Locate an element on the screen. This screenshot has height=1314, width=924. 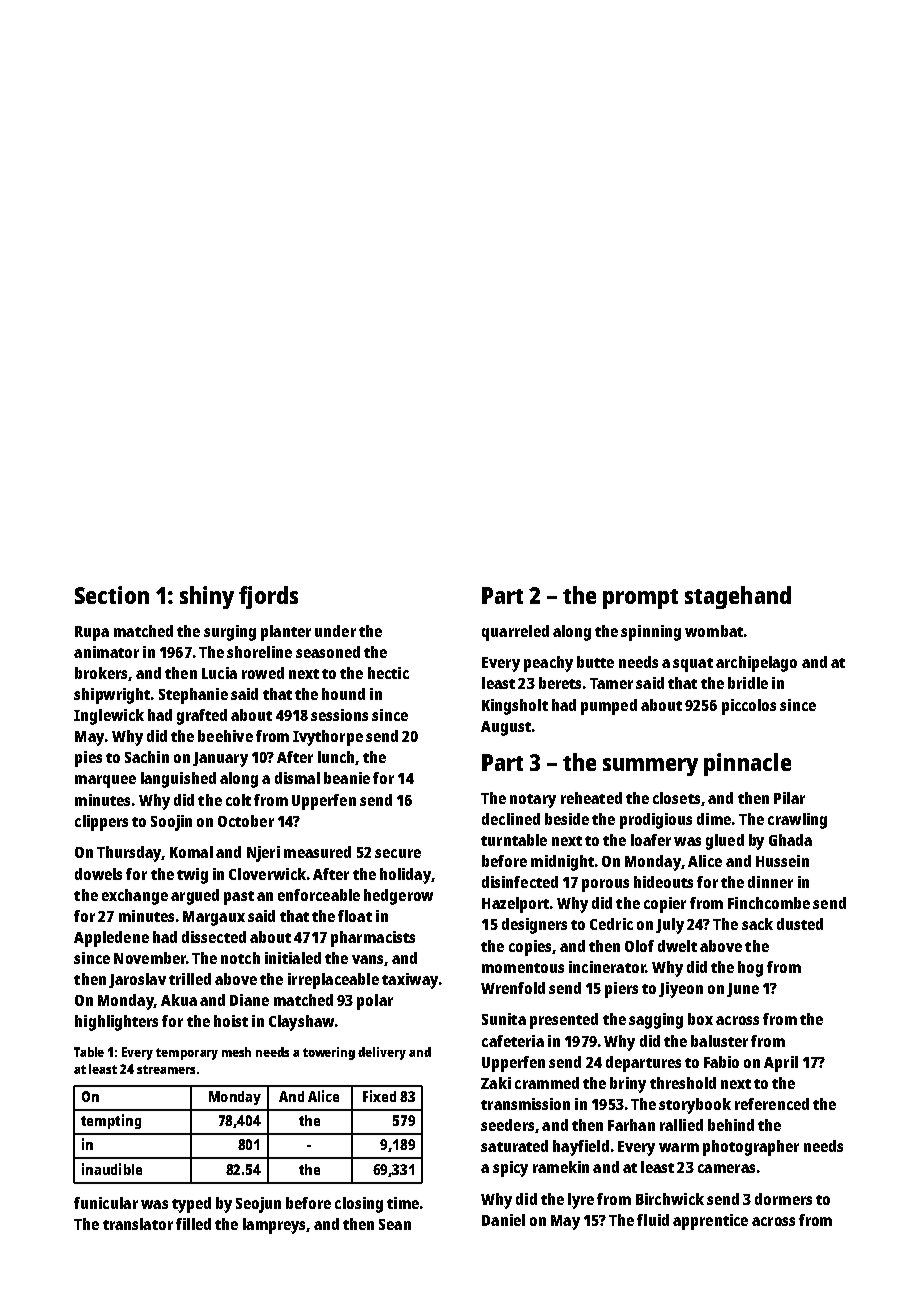
crammed is located at coordinates (547, 1083).
